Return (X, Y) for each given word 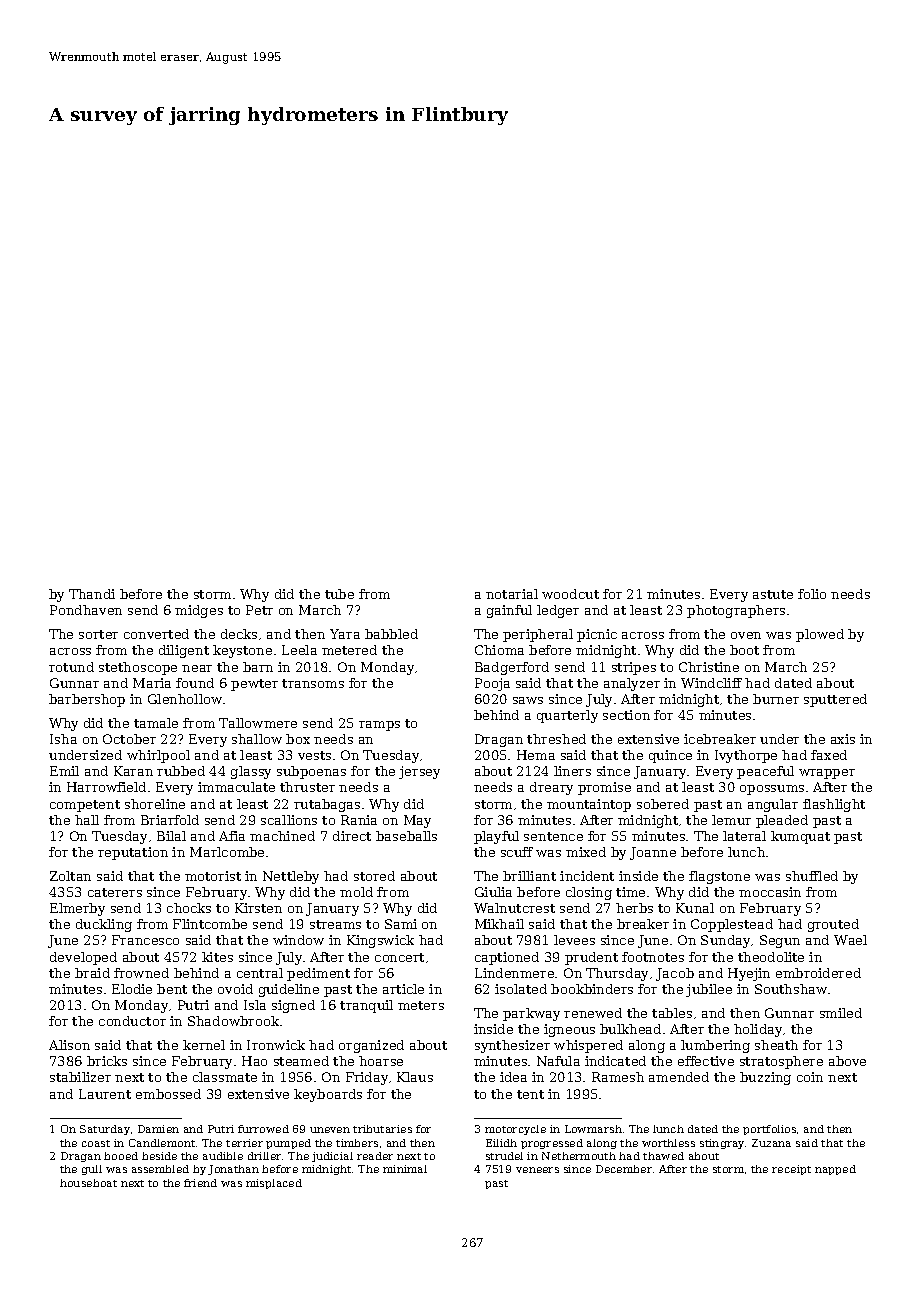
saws (528, 700)
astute (773, 594)
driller (264, 1156)
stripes (634, 668)
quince (670, 756)
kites (217, 957)
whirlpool (158, 756)
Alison (69, 1045)
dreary (551, 788)
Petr (259, 610)
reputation (133, 853)
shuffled (812, 876)
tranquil (366, 1006)
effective (706, 1061)
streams (335, 924)
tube (339, 594)
